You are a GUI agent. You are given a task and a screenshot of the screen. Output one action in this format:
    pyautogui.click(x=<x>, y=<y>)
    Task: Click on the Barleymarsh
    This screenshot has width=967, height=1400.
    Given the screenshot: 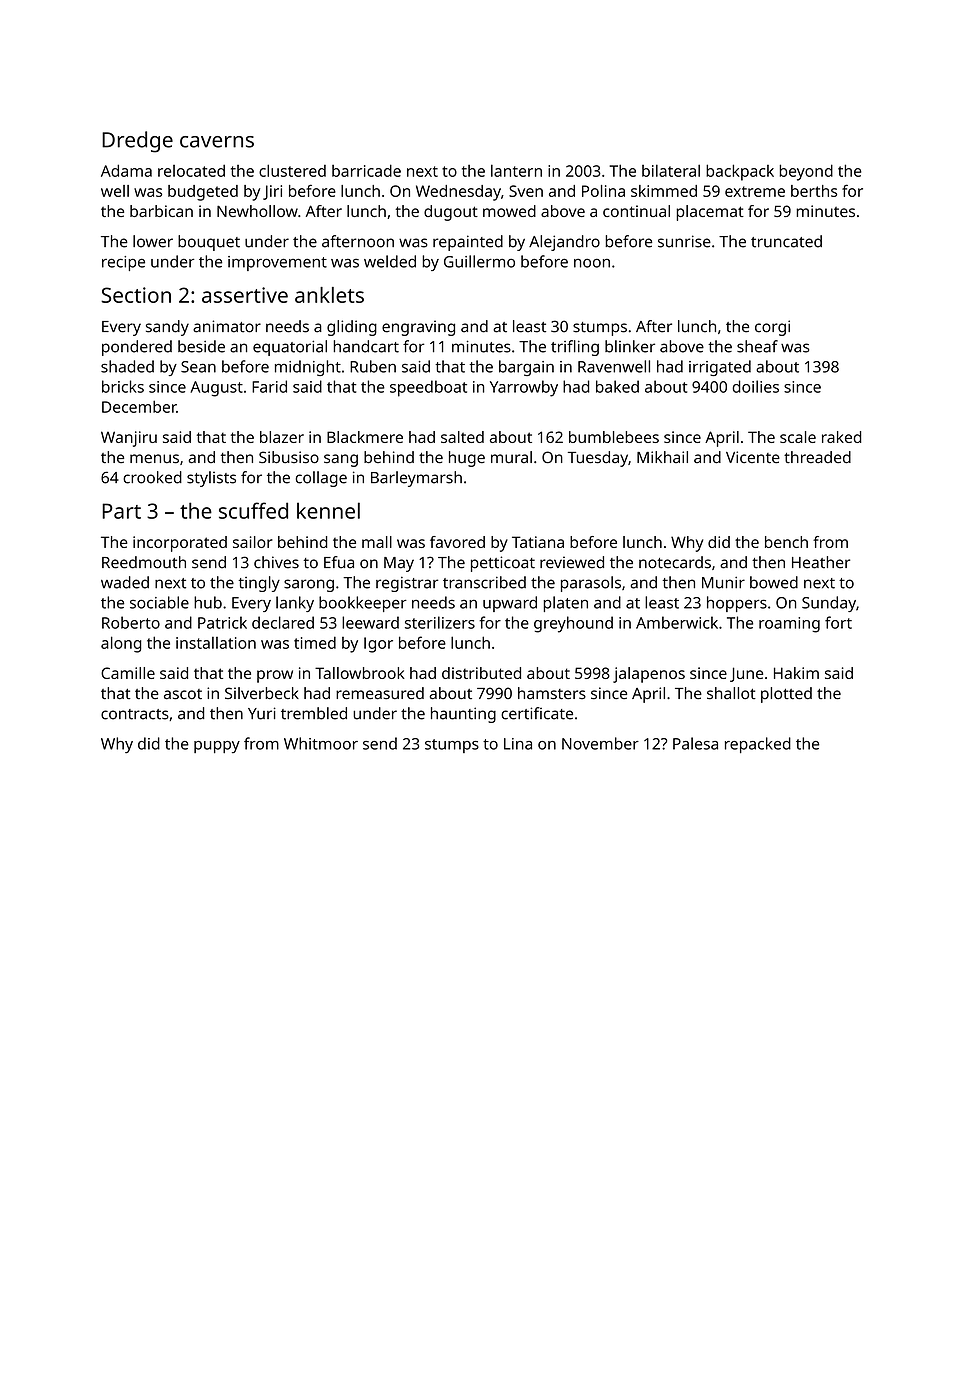 What is the action you would take?
    pyautogui.click(x=416, y=479)
